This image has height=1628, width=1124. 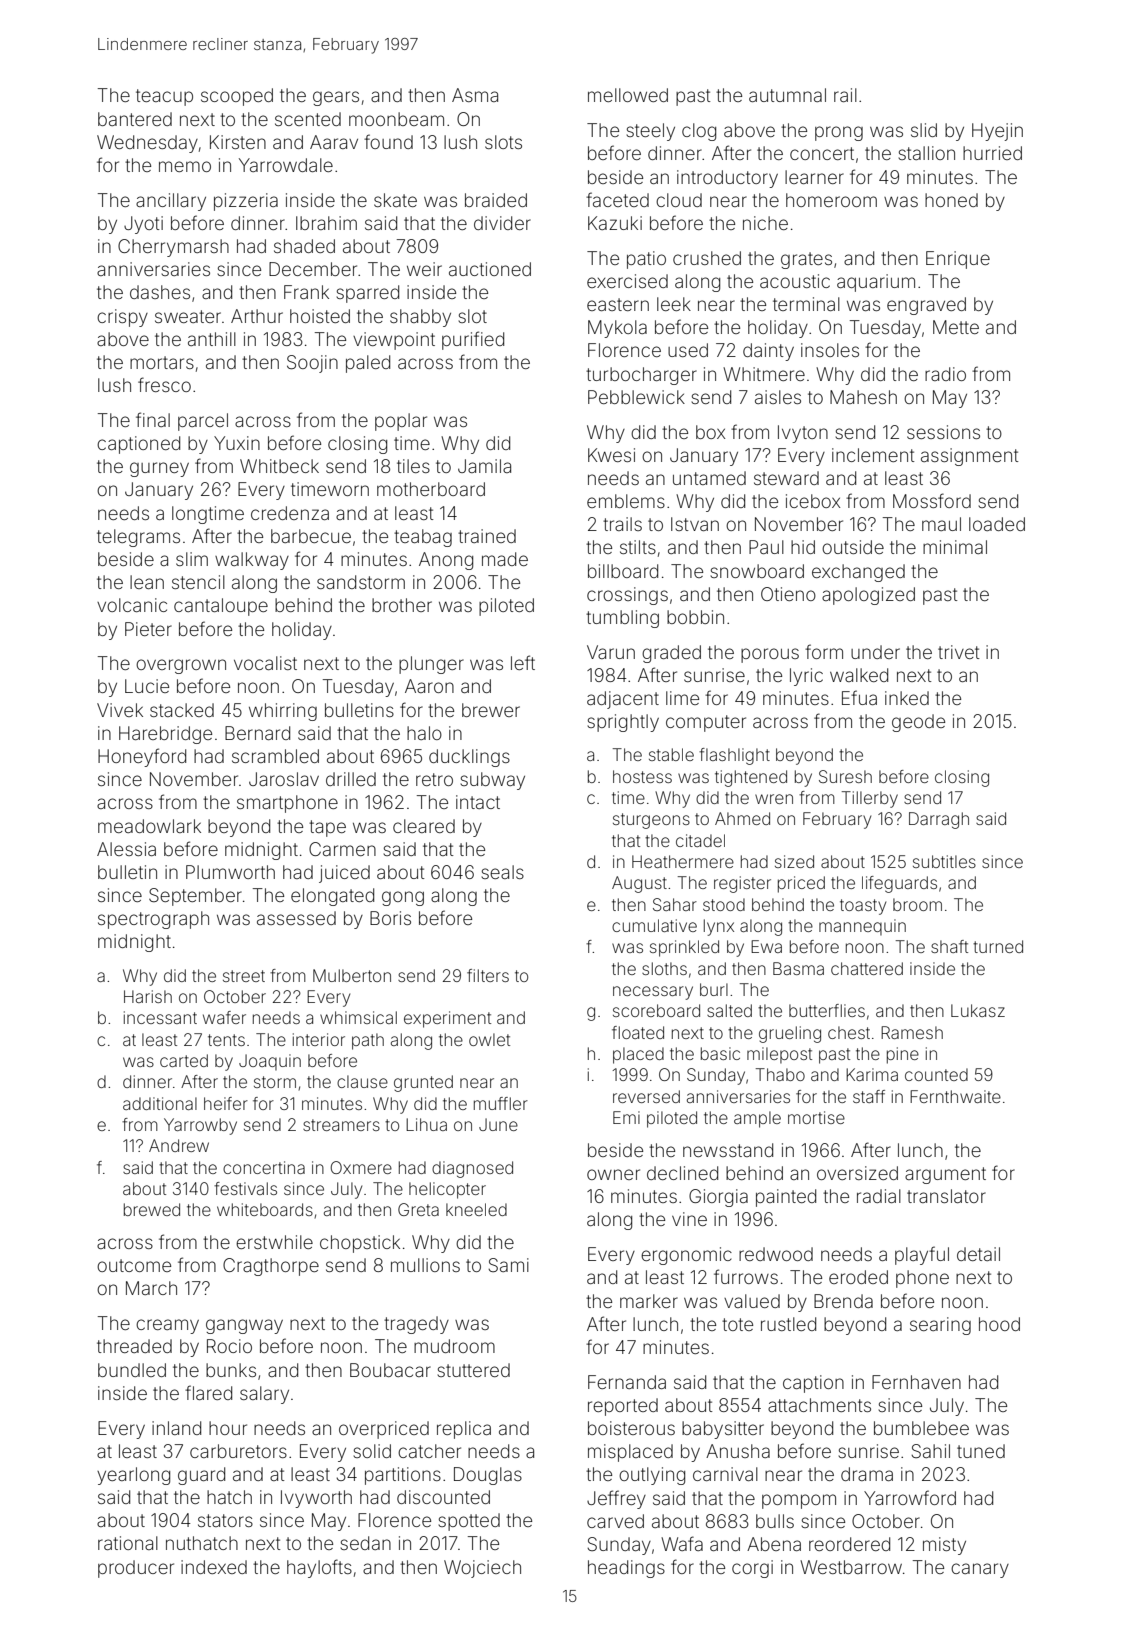 What do you see at coordinates (916, 1382) in the image?
I see `Fernhaven` at bounding box center [916, 1382].
